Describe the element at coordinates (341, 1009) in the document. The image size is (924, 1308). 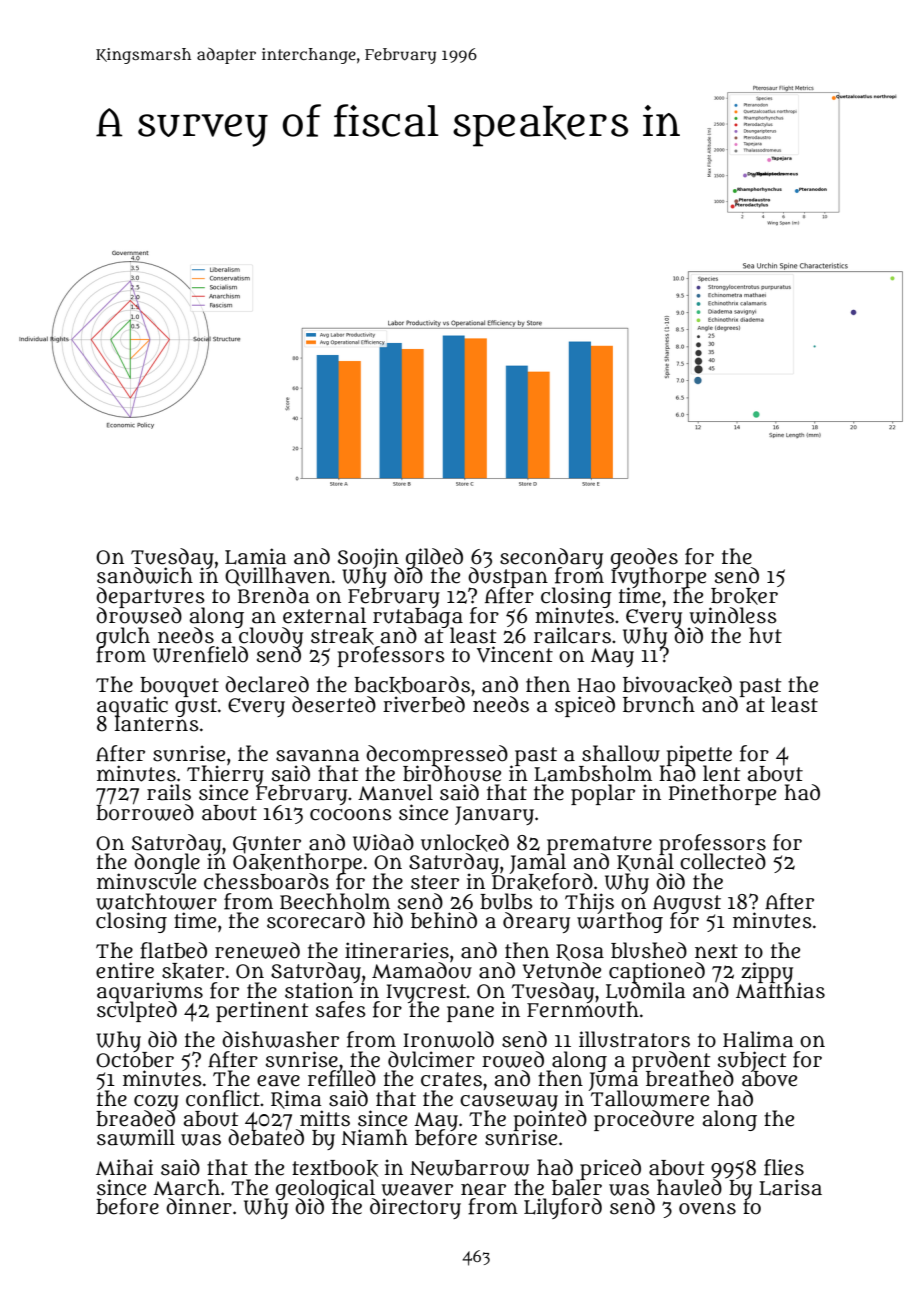
I see `safes` at that location.
